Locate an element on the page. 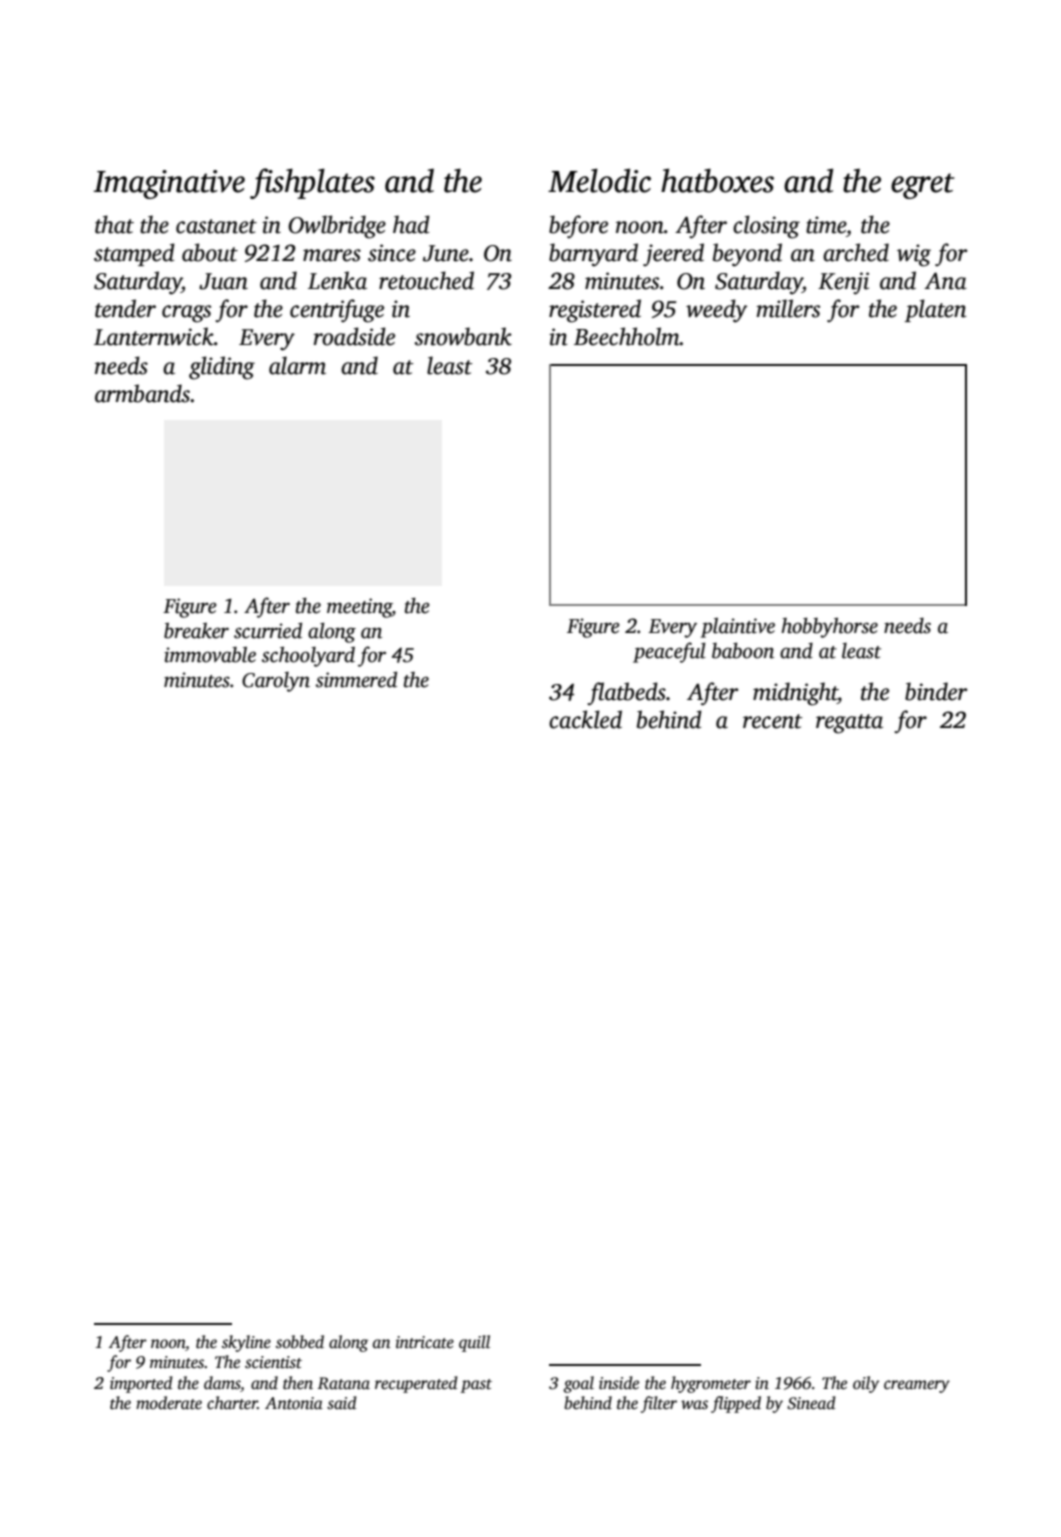 The height and width of the document is (1537, 1061). Melodic is located at coordinates (599, 180).
